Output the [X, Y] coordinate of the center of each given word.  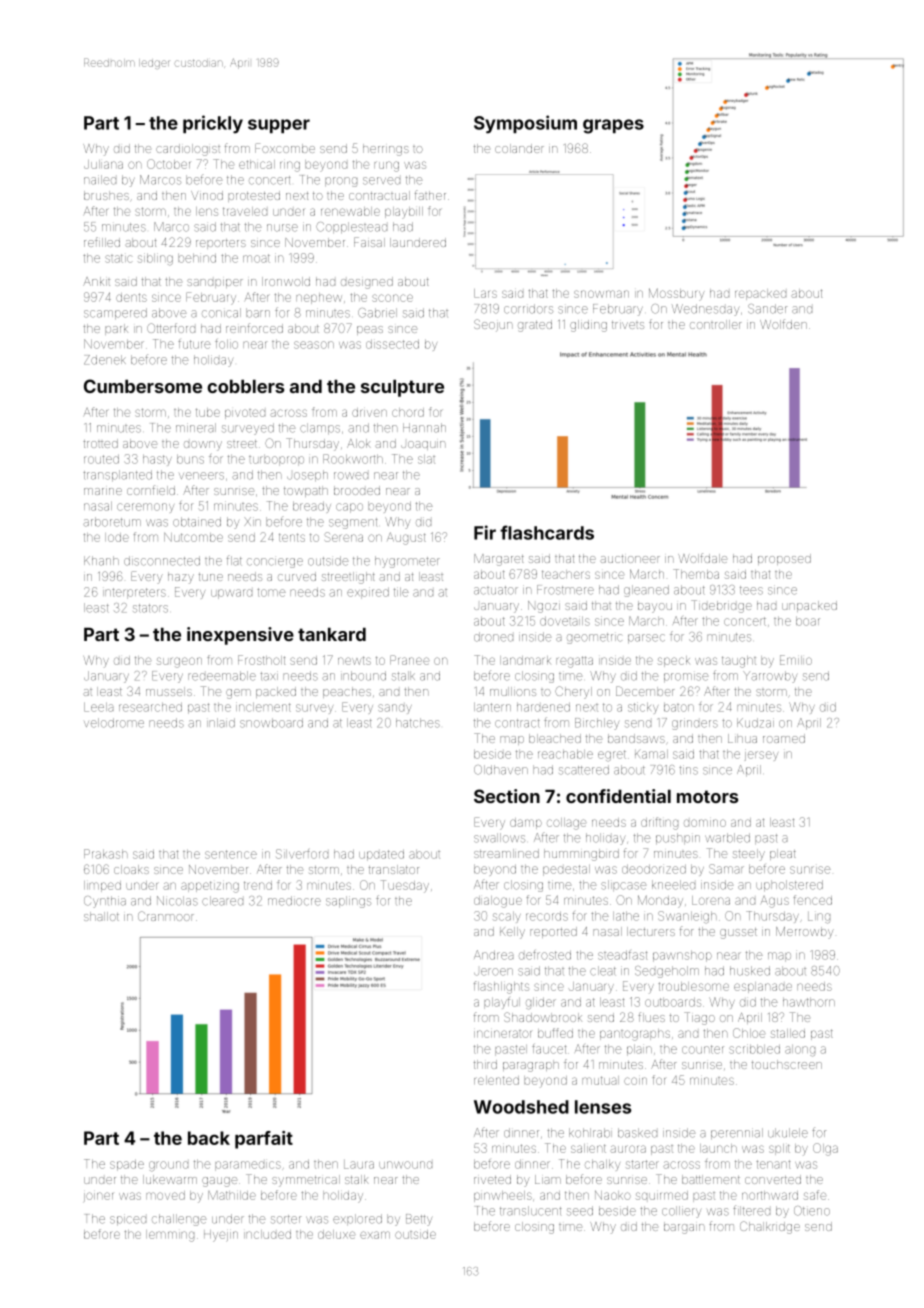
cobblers [245, 386]
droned [493, 637]
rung [386, 166]
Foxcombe [285, 148]
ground [168, 1166]
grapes [613, 126]
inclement [263, 707]
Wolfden [783, 324]
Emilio [796, 660]
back [209, 1138]
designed [367, 283]
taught [739, 662]
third [485, 1064]
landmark [525, 660]
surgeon [179, 662]
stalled [788, 1033]
